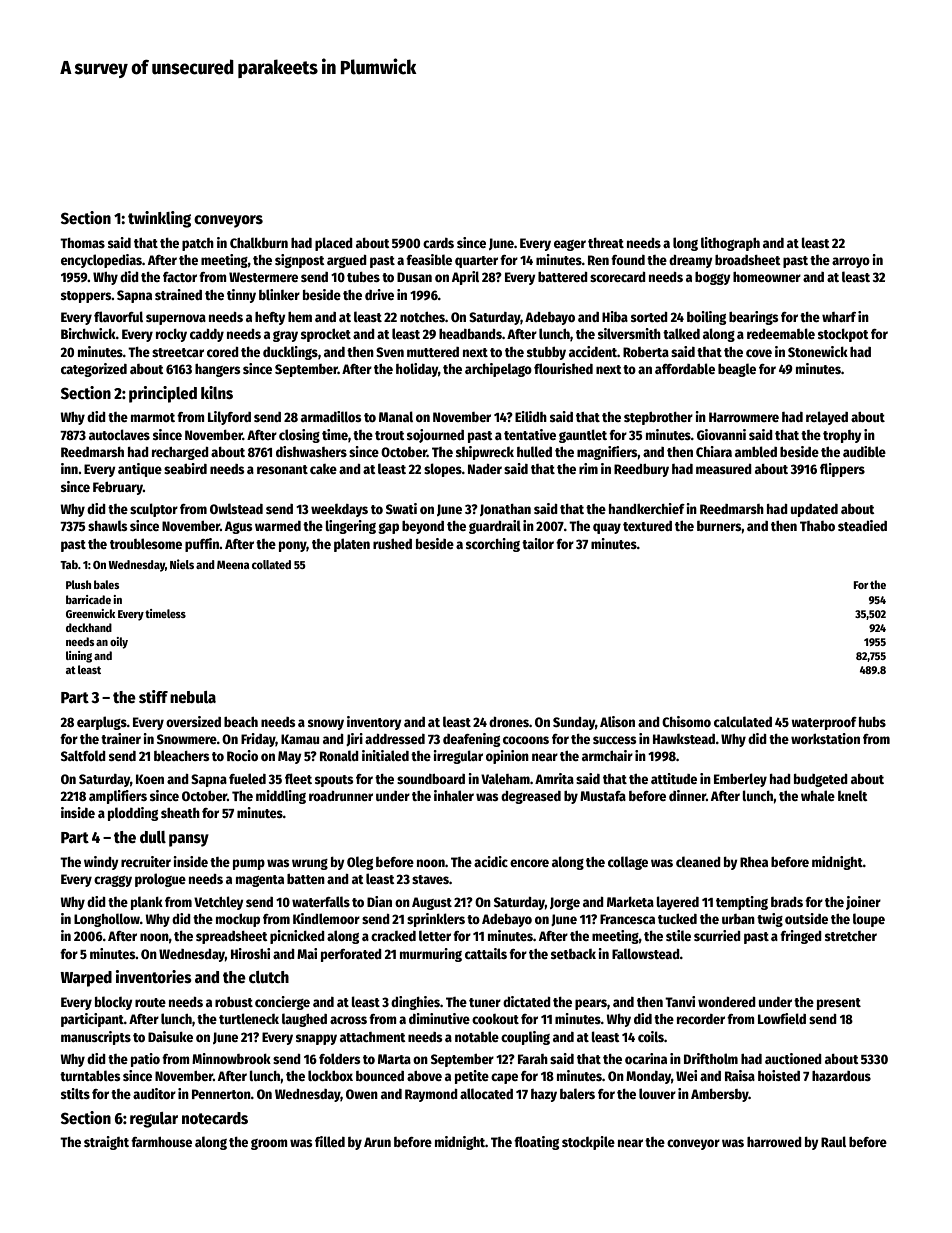 This screenshot has width=952, height=1233. Describe the element at coordinates (118, 488) in the screenshot. I see `February` at that location.
